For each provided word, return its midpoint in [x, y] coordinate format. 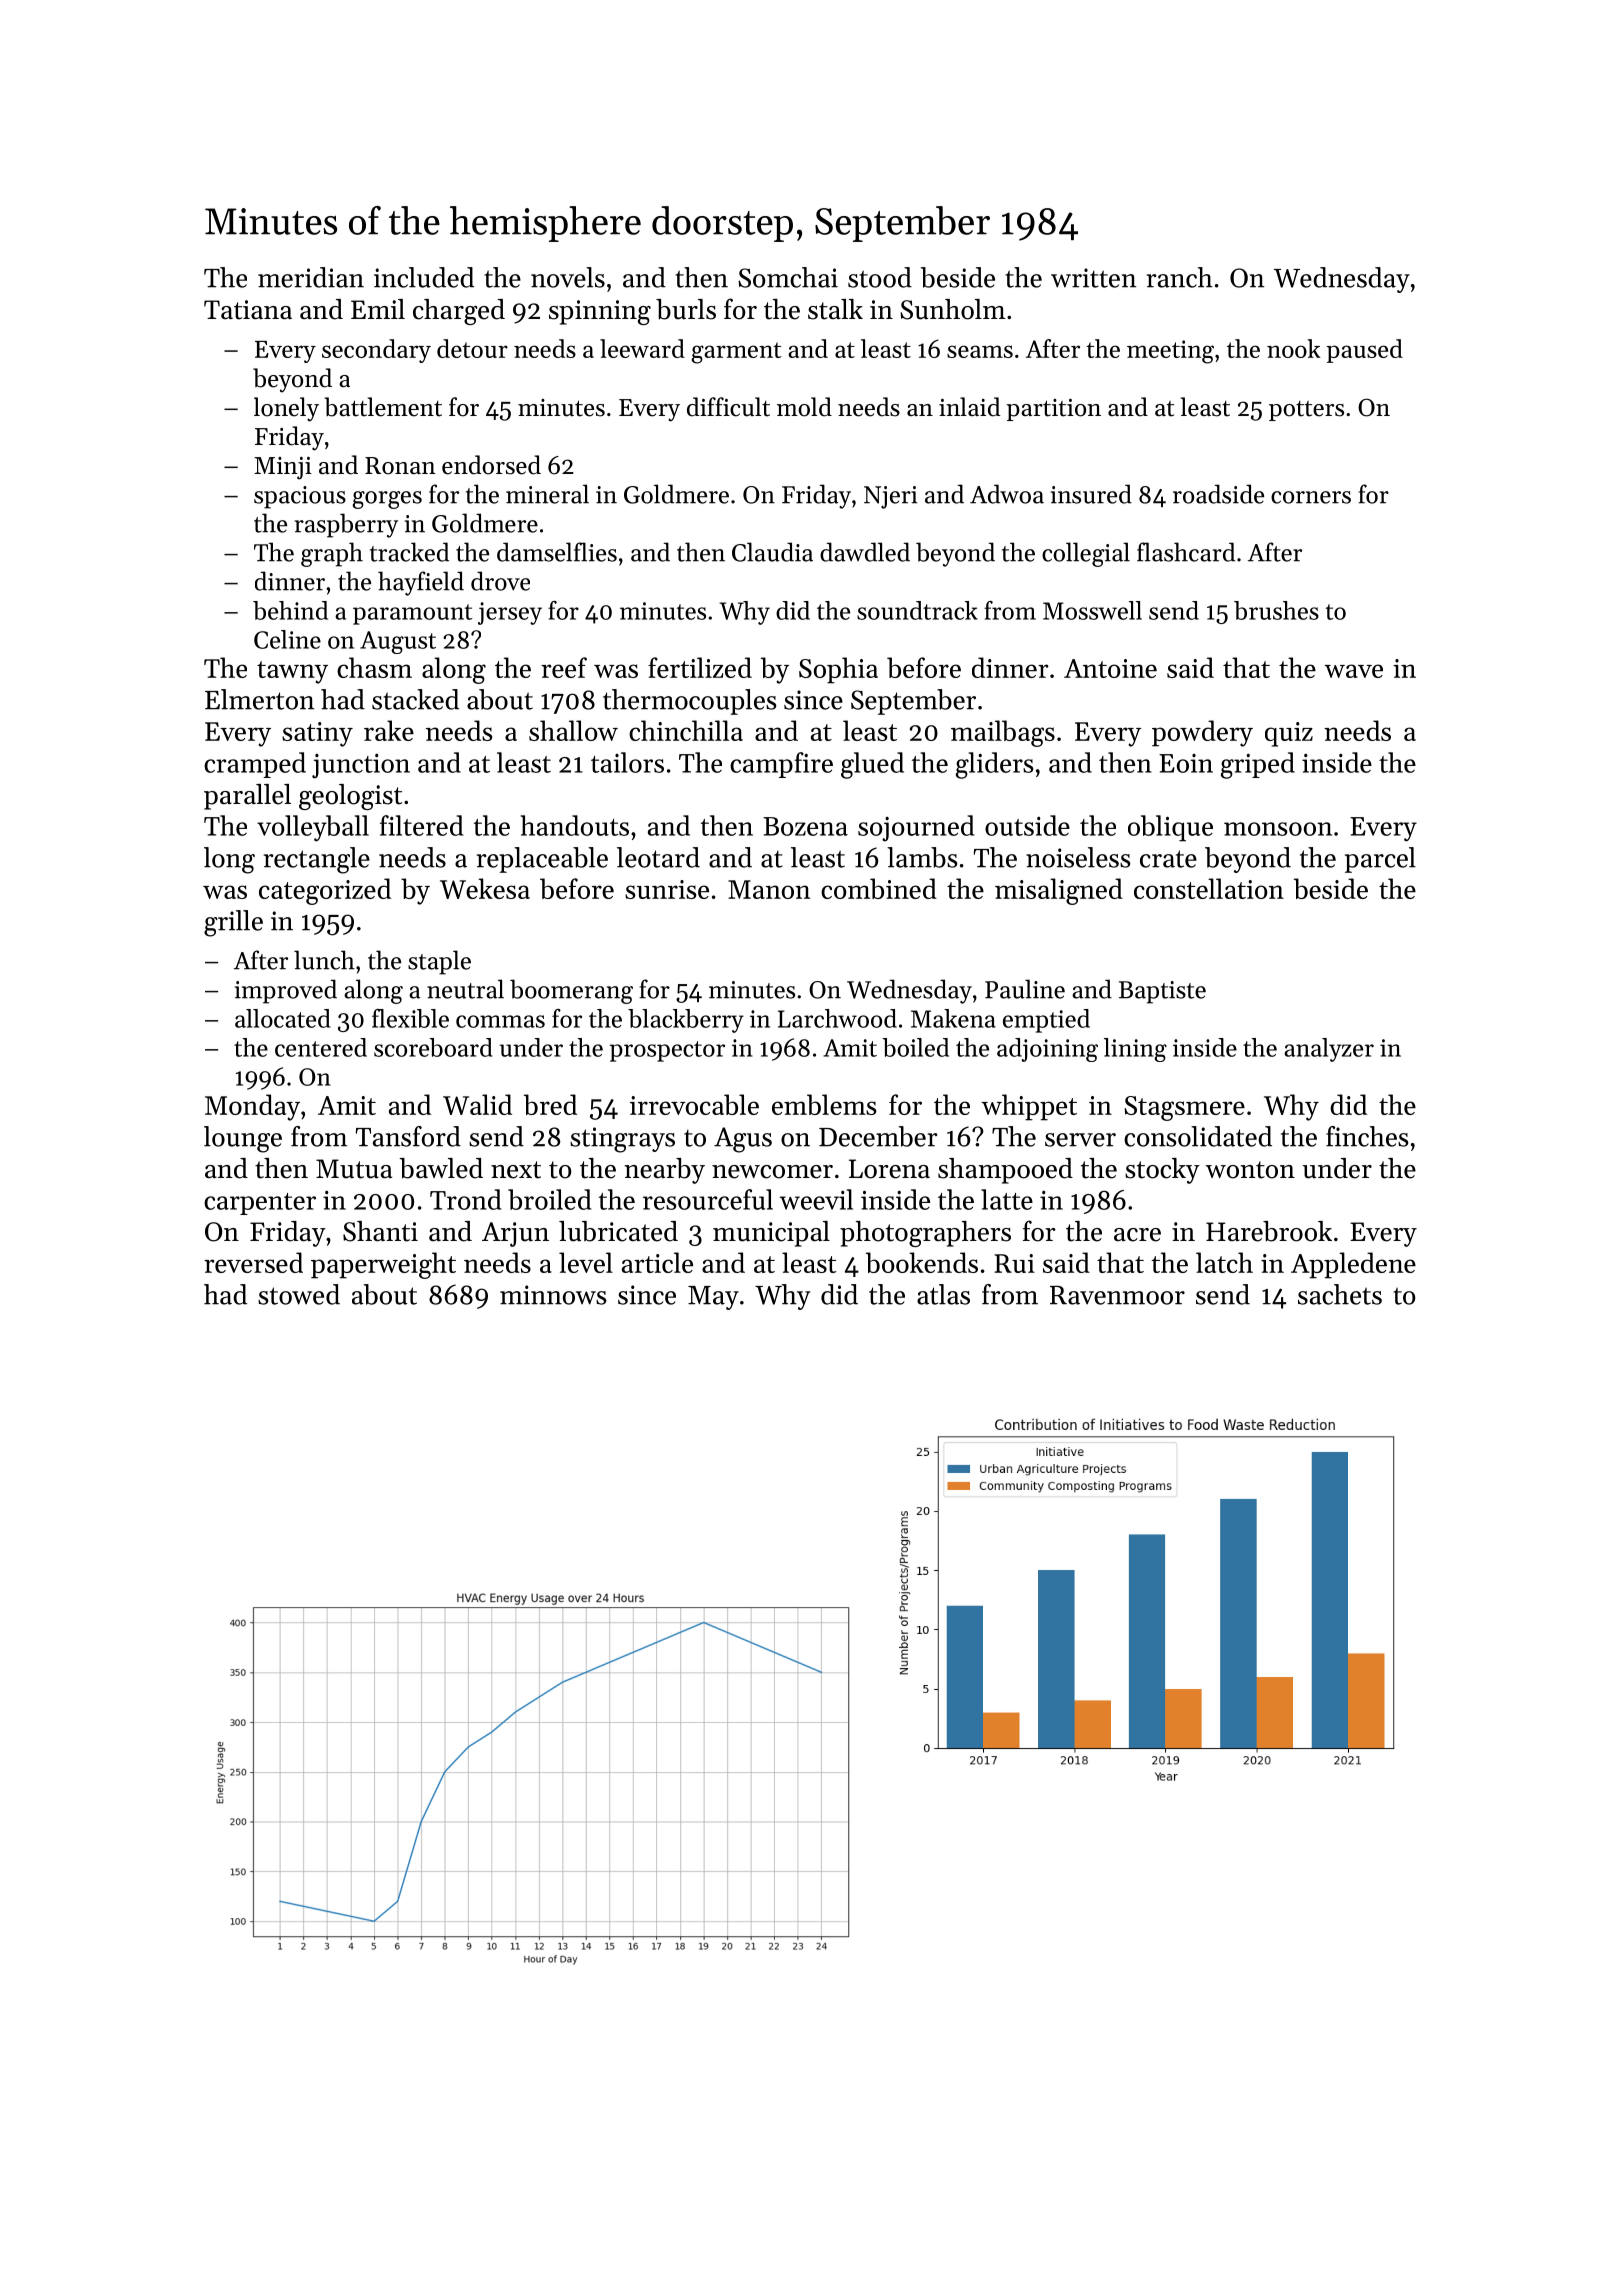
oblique [1170, 828]
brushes [1276, 610]
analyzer [1329, 1050]
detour [472, 348]
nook [1294, 348]
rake [389, 730]
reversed [253, 1262]
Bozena [805, 826]
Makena [953, 1018]
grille [233, 923]
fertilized [700, 667]
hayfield [421, 583]
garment [736, 353]
